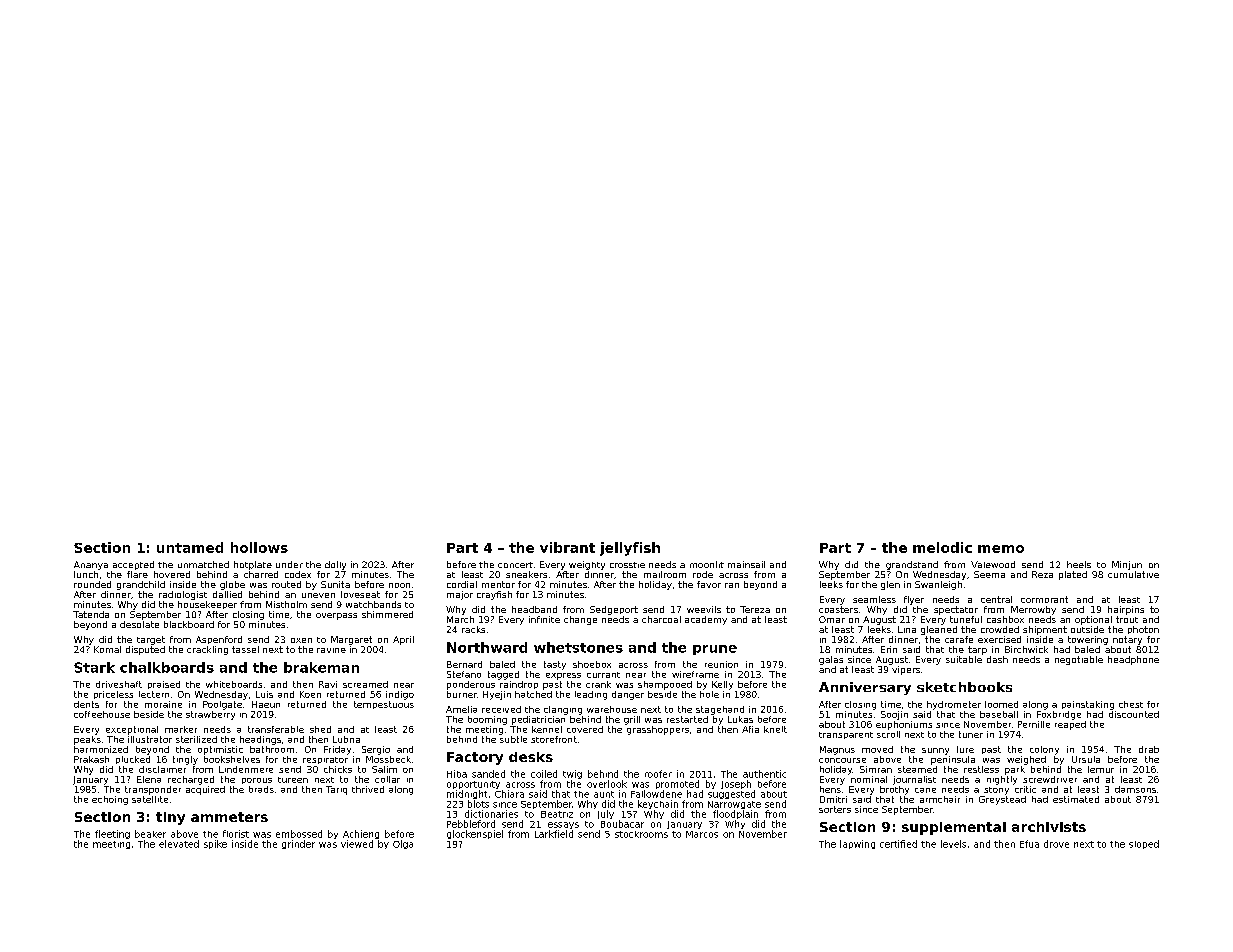  Describe the element at coordinates (387, 614) in the document. I see `shimmered` at that location.
